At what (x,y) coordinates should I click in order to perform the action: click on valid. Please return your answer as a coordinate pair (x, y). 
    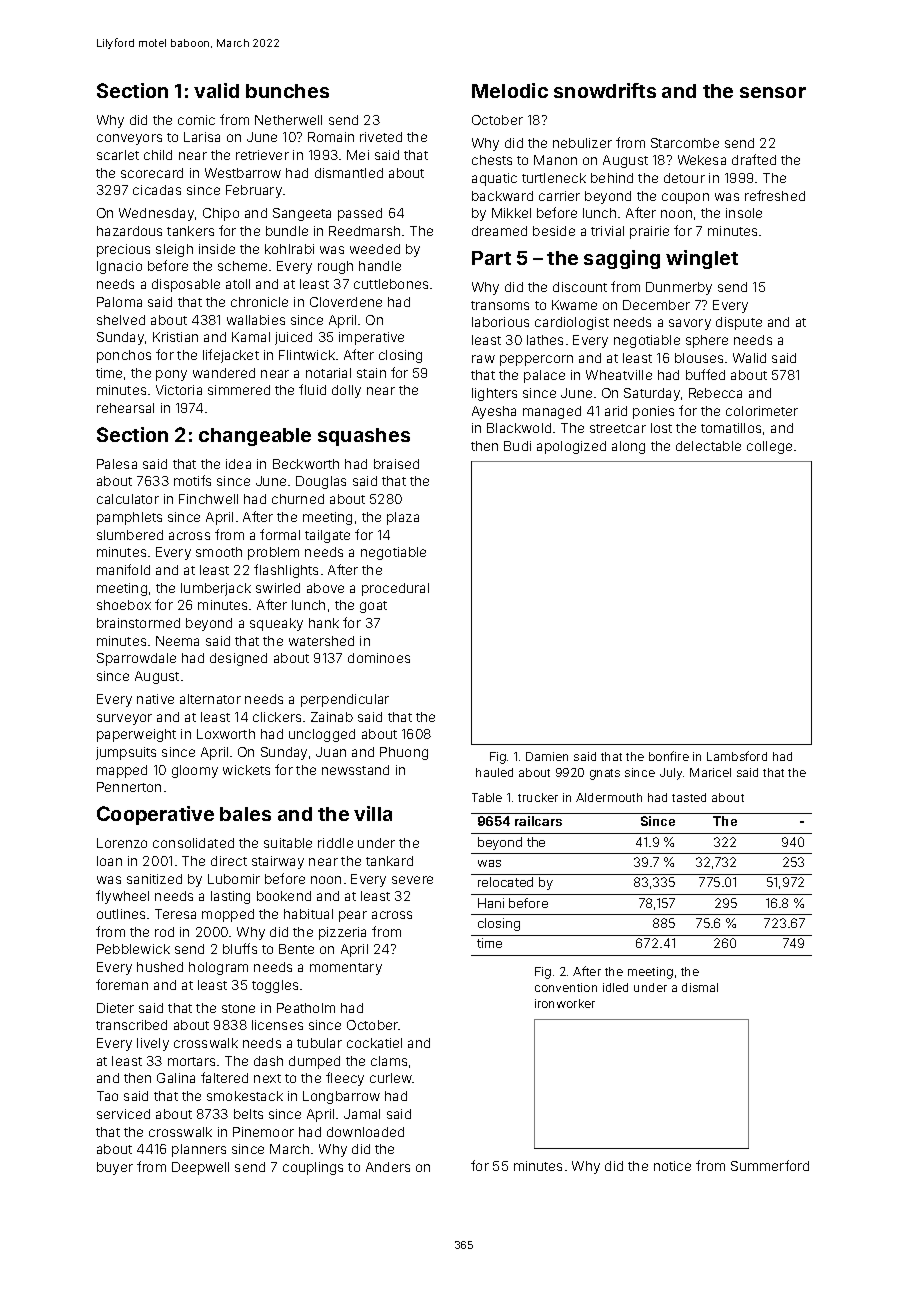
    Looking at the image, I should click on (216, 90).
